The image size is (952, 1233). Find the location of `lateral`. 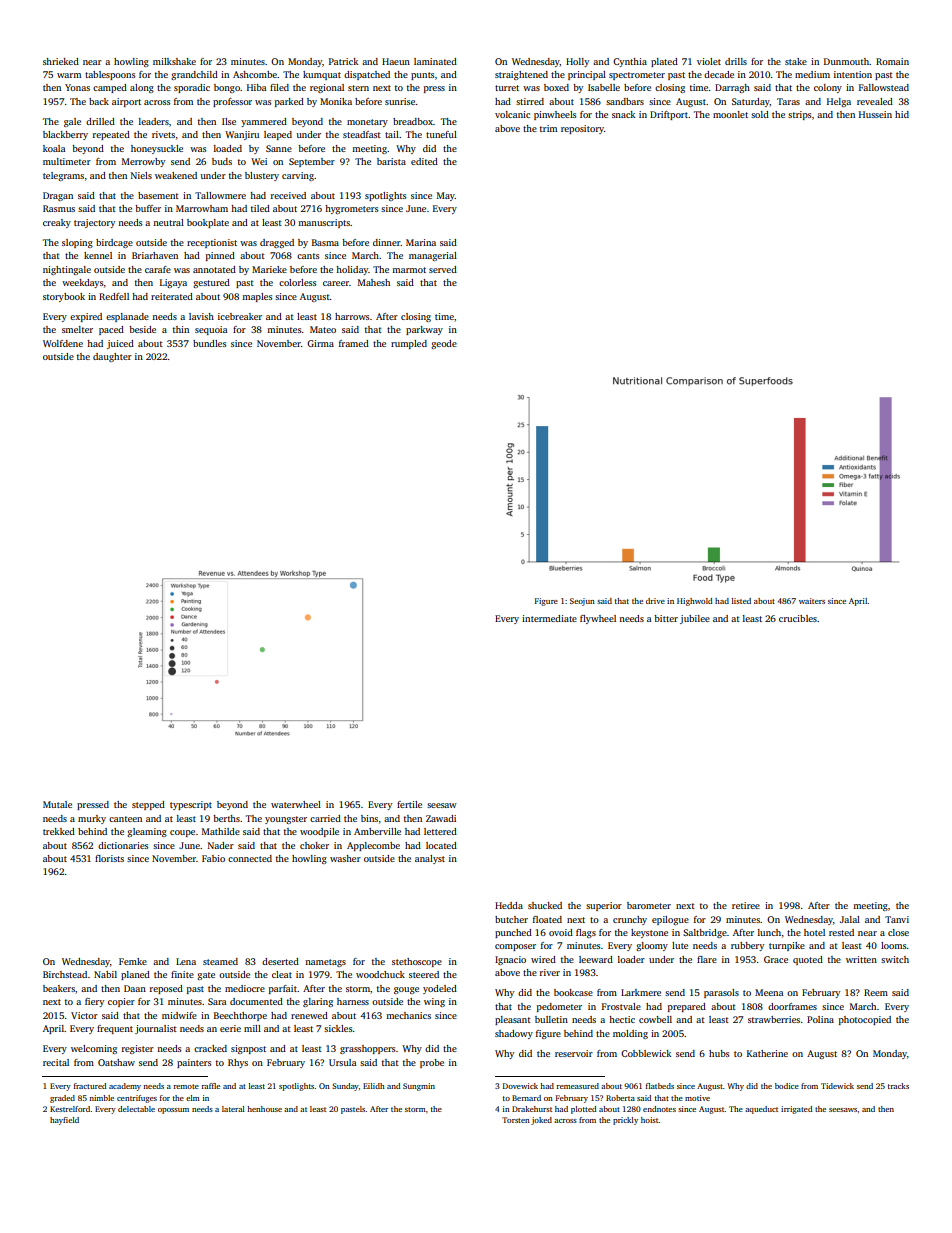

lateral is located at coordinates (233, 1109).
